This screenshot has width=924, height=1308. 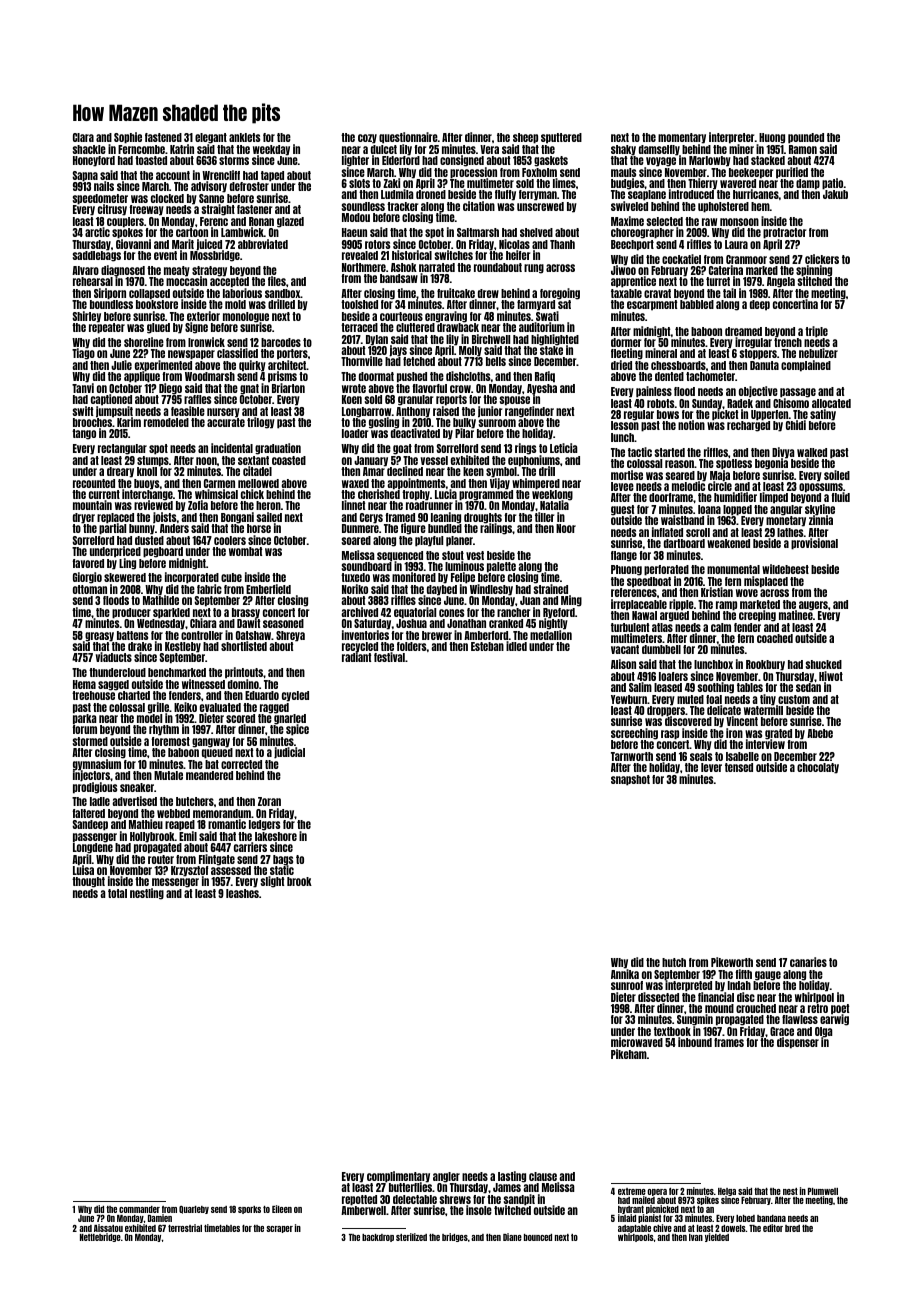 I want to click on foregoing, so click(x=560, y=294).
